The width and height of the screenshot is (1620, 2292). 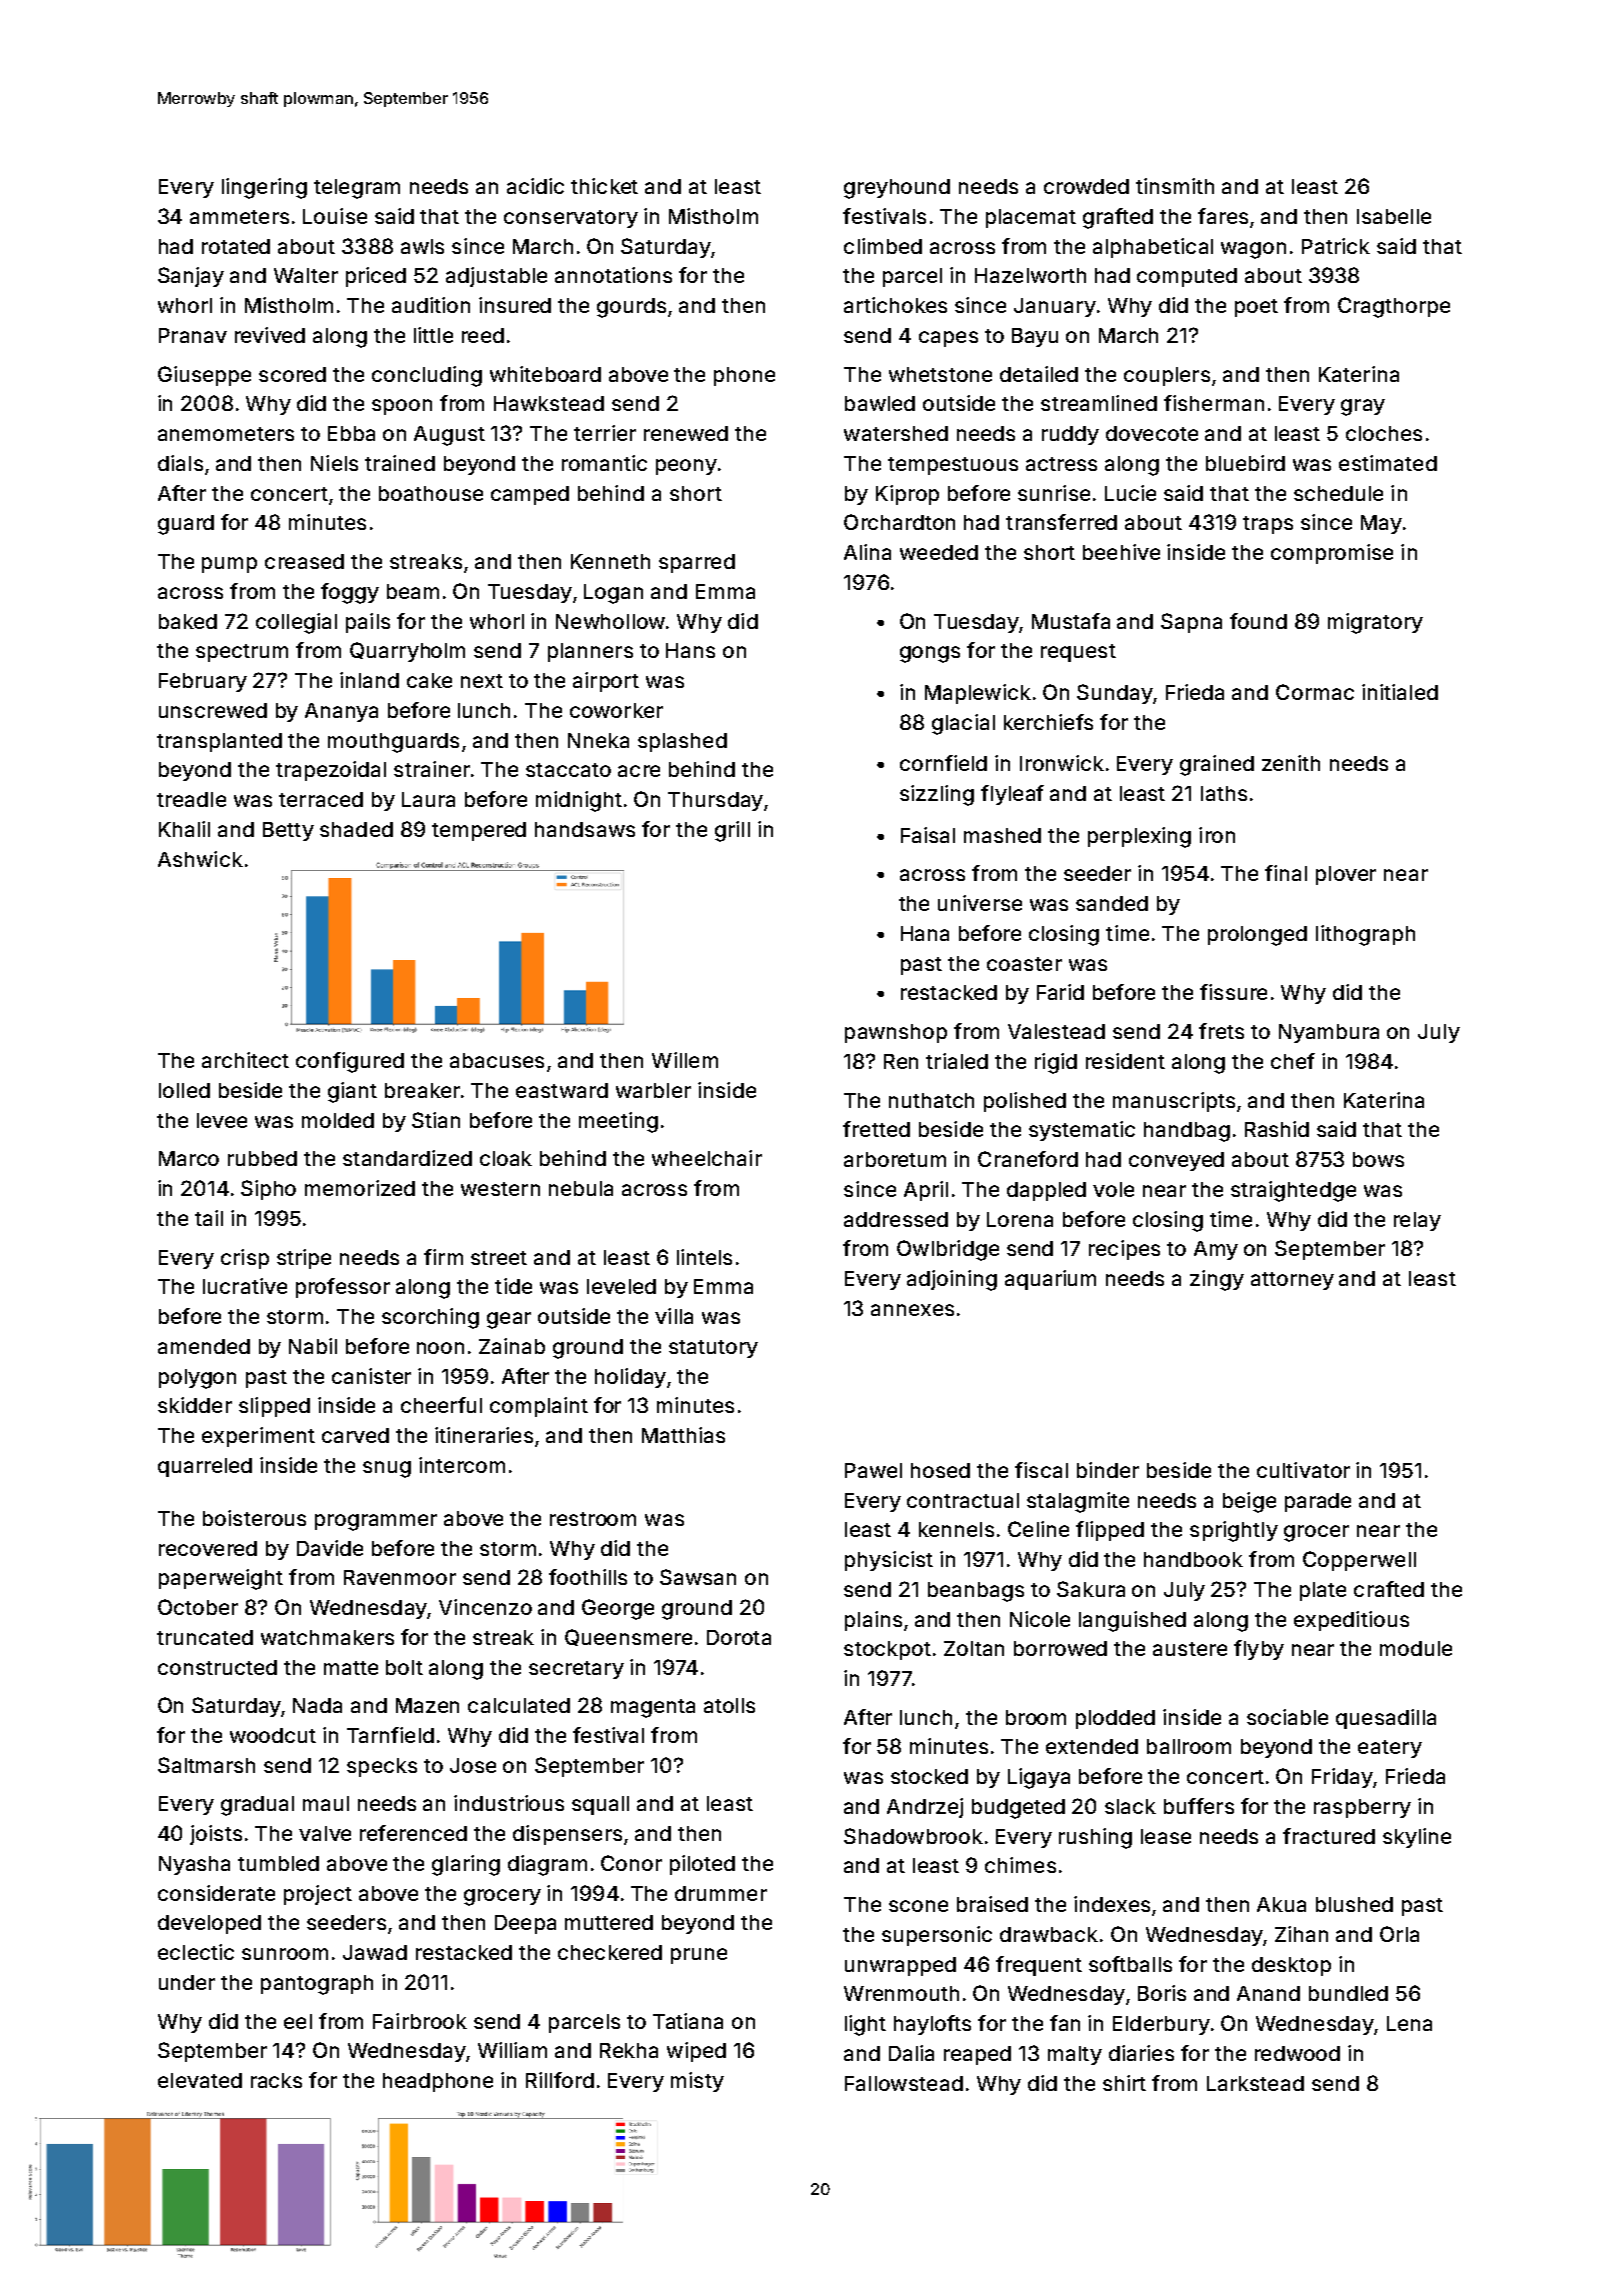 What do you see at coordinates (355, 1435) in the screenshot?
I see `carved` at bounding box center [355, 1435].
